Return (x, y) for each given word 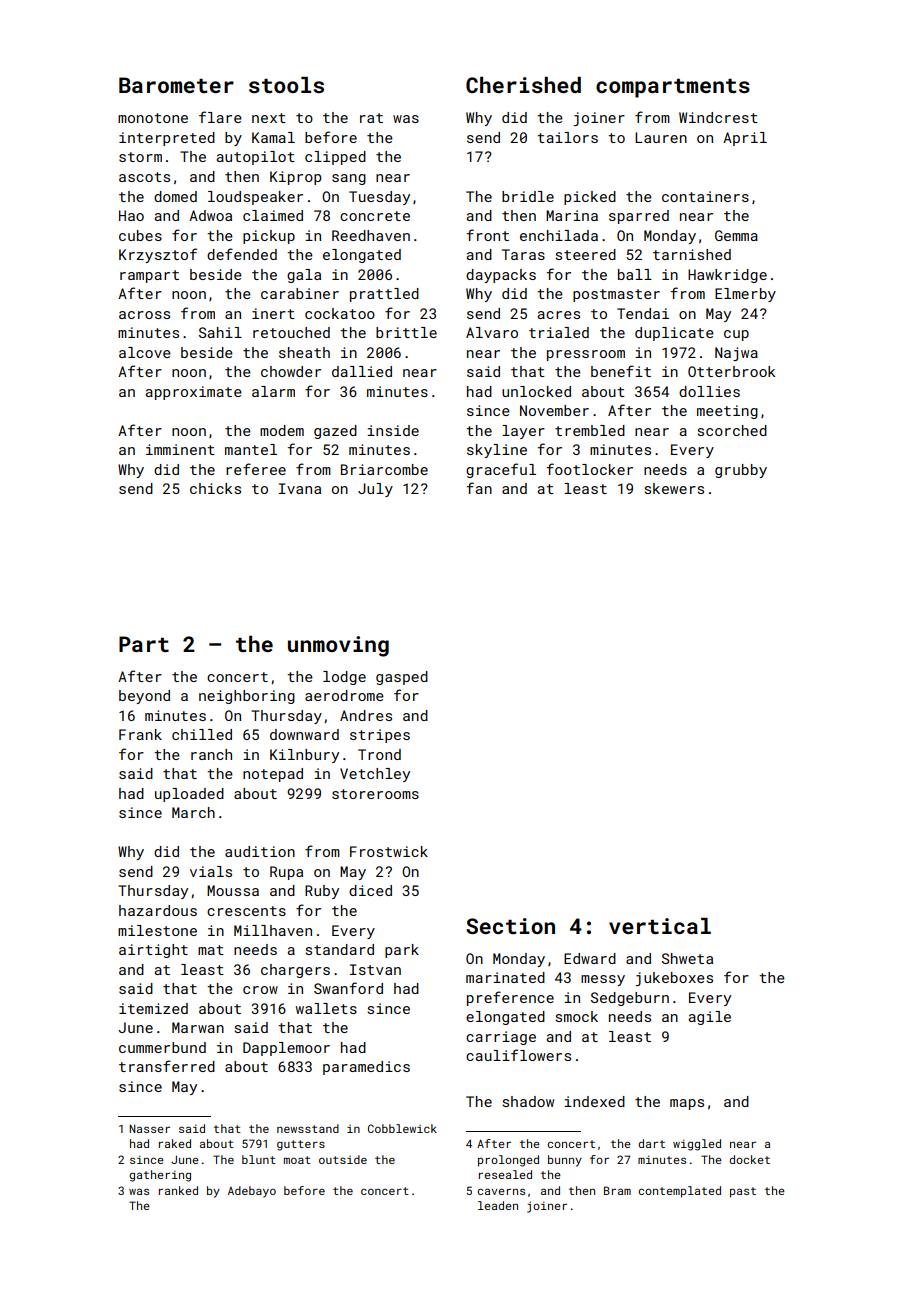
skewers (674, 488)
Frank (140, 734)
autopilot (255, 158)
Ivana (300, 488)
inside (393, 430)
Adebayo (252, 1192)
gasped (402, 678)
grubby (741, 471)
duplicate (674, 334)
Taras (523, 254)
